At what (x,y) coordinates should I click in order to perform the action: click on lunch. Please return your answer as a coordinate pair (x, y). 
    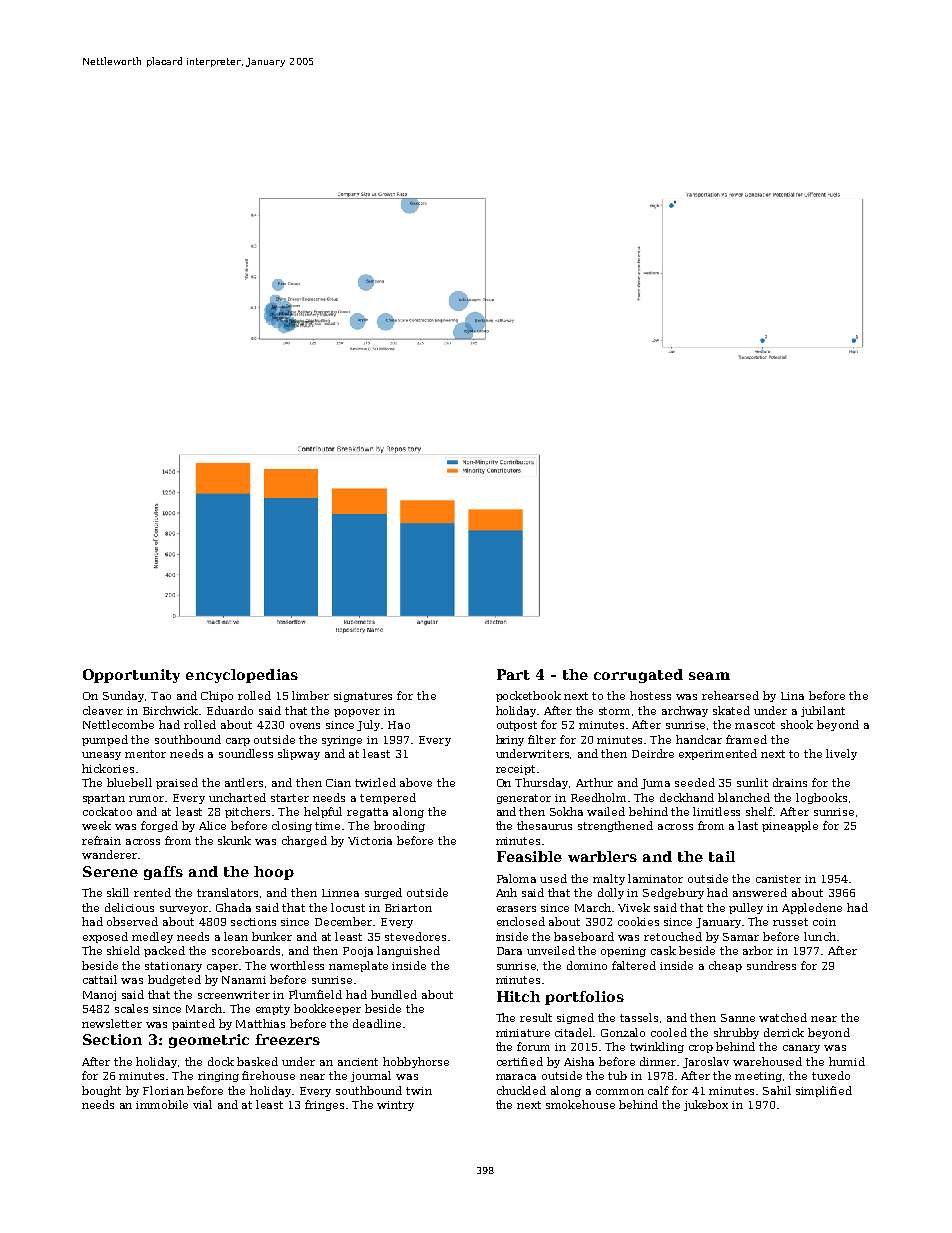
    Looking at the image, I should click on (820, 936).
